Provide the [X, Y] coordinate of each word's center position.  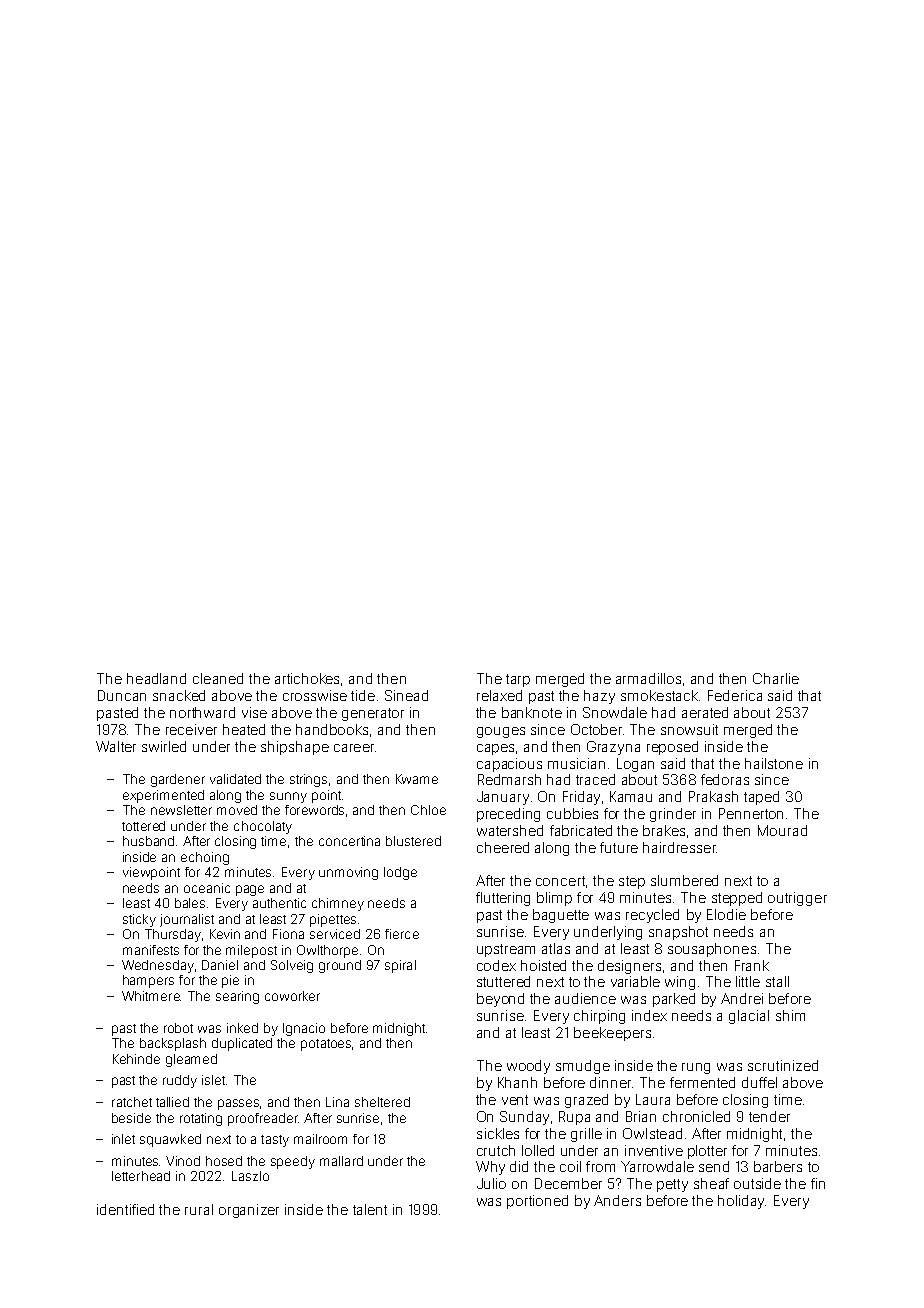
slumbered [684, 880]
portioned [537, 1202]
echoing [205, 858]
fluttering [503, 899]
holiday [741, 1202]
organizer [249, 1211]
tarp [518, 680]
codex [496, 965]
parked [674, 1000]
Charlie [776, 678]
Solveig [292, 966]
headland [156, 678]
